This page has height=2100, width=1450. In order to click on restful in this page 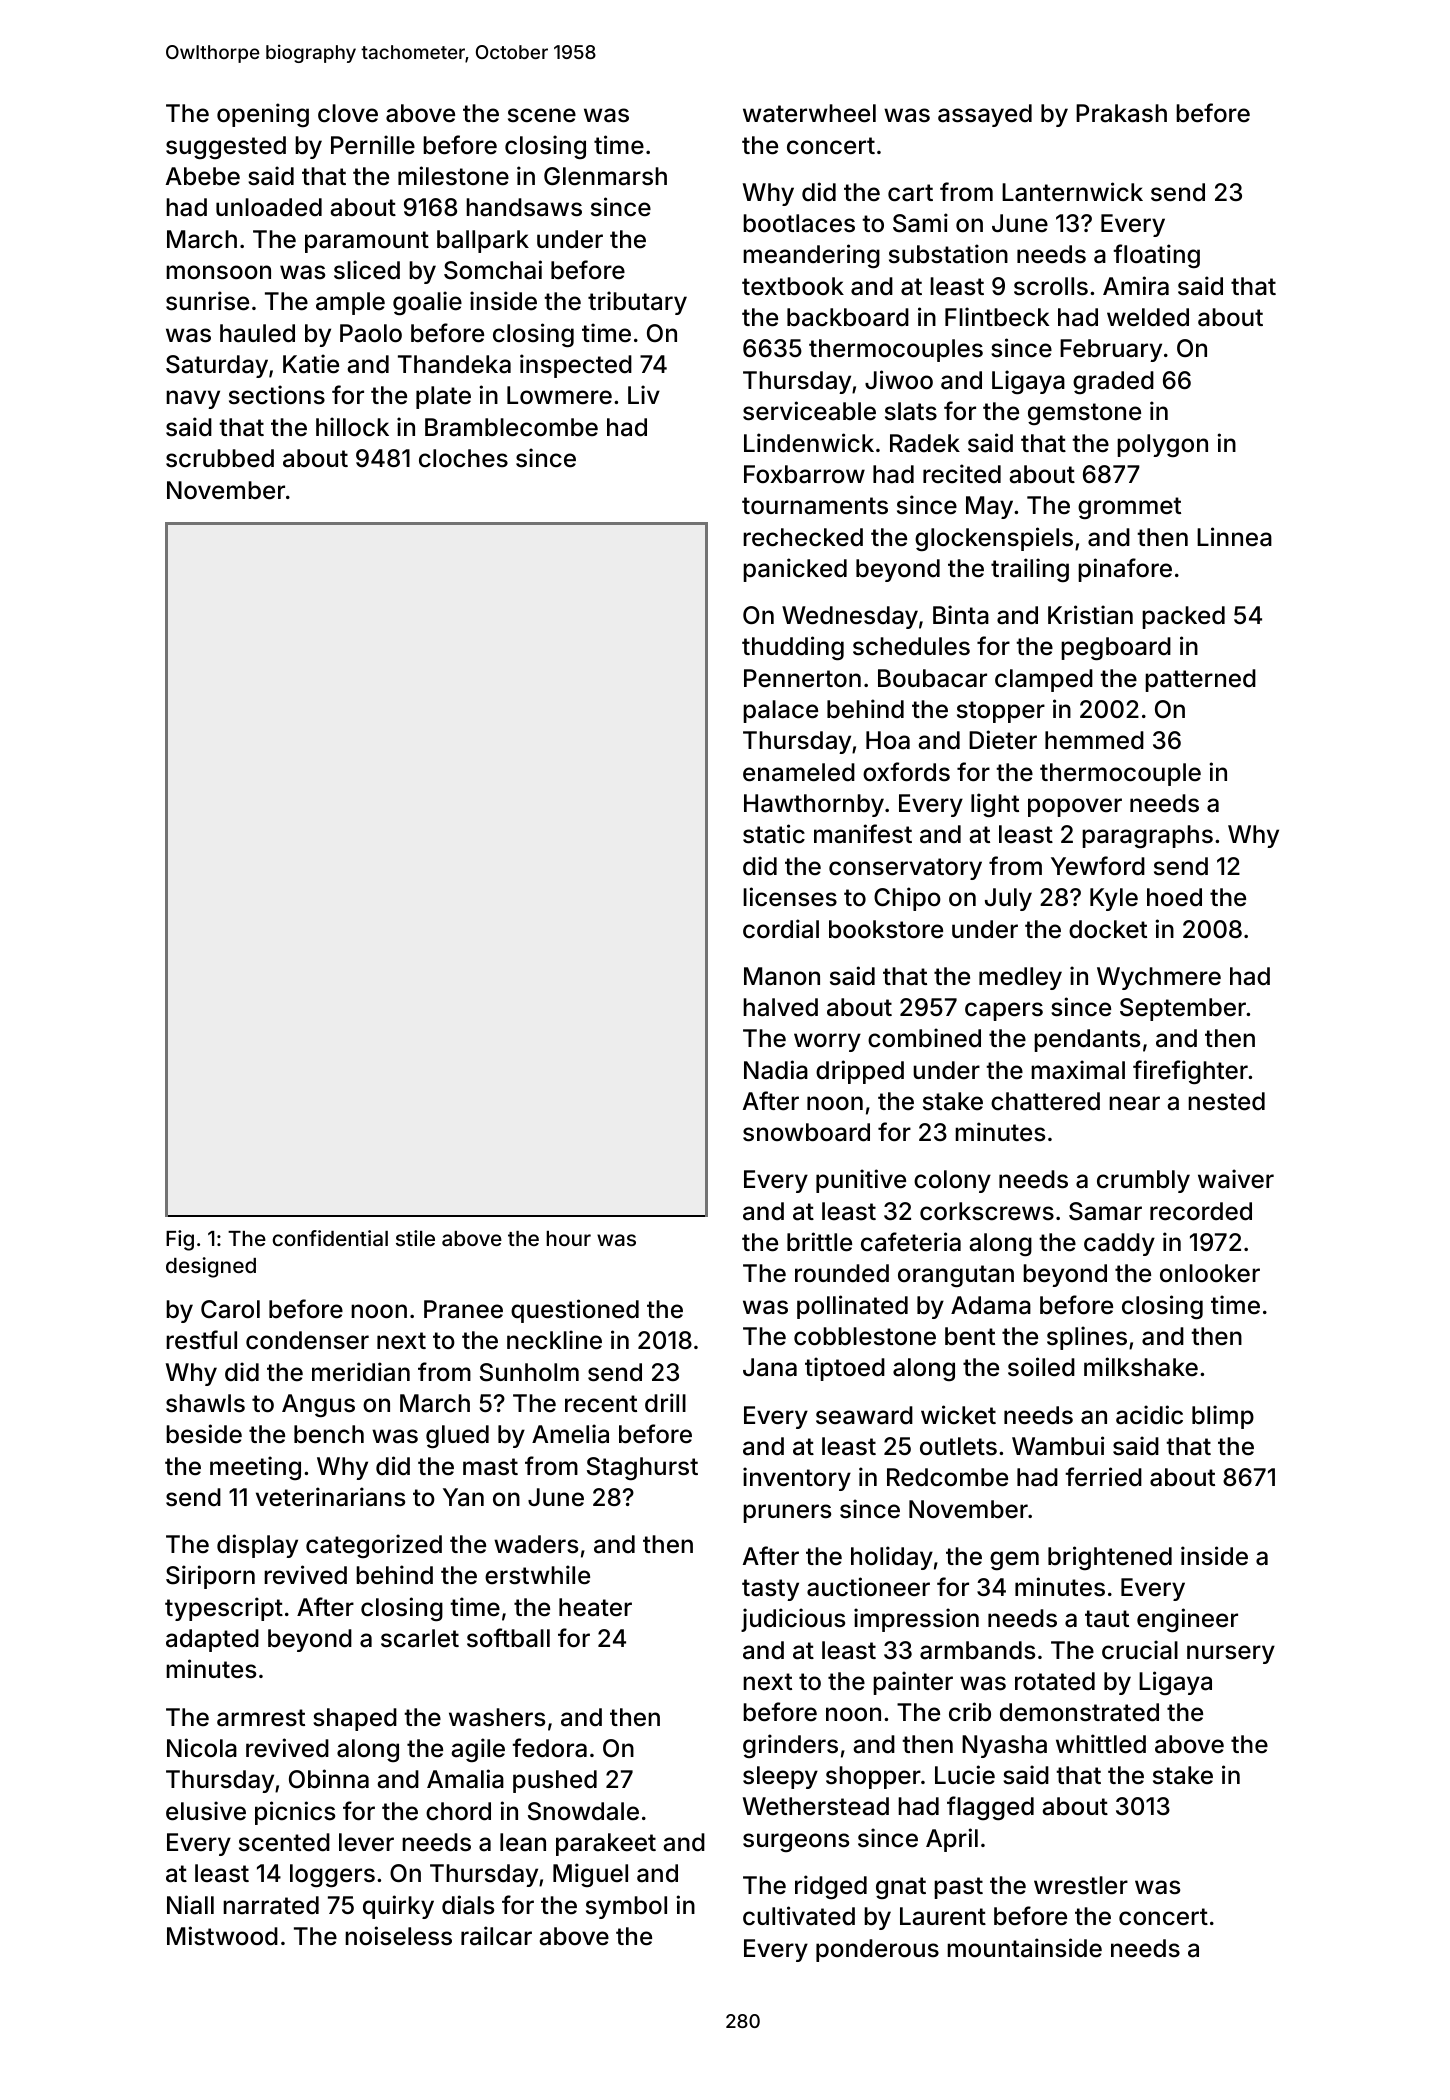, I will do `click(201, 1340)`.
